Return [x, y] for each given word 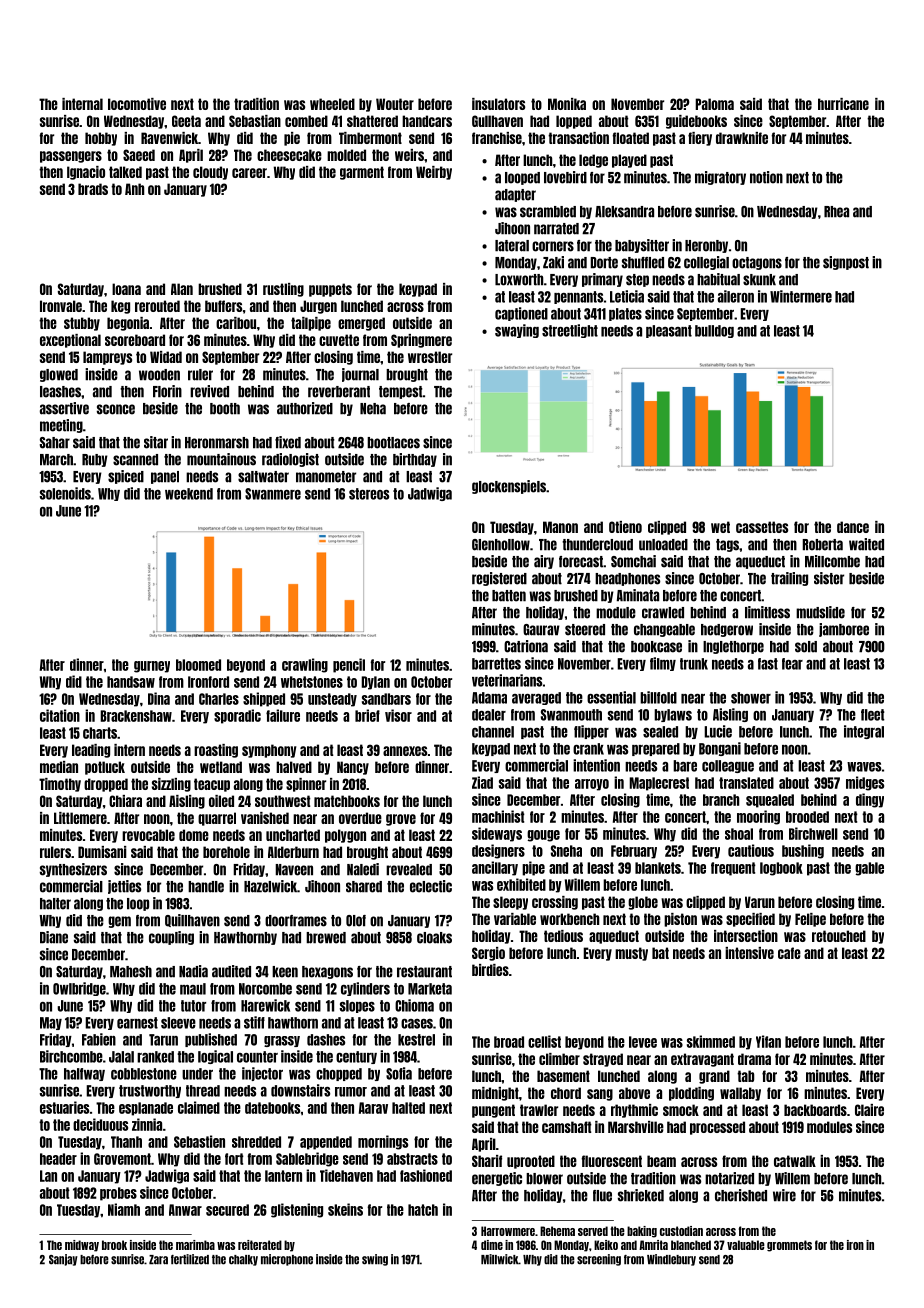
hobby [101, 139]
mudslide [820, 612]
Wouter [395, 104]
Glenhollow [501, 545]
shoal [739, 834]
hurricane [843, 104]
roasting [216, 751]
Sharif [487, 1161]
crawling [305, 665]
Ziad [482, 782]
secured [227, 1210]
